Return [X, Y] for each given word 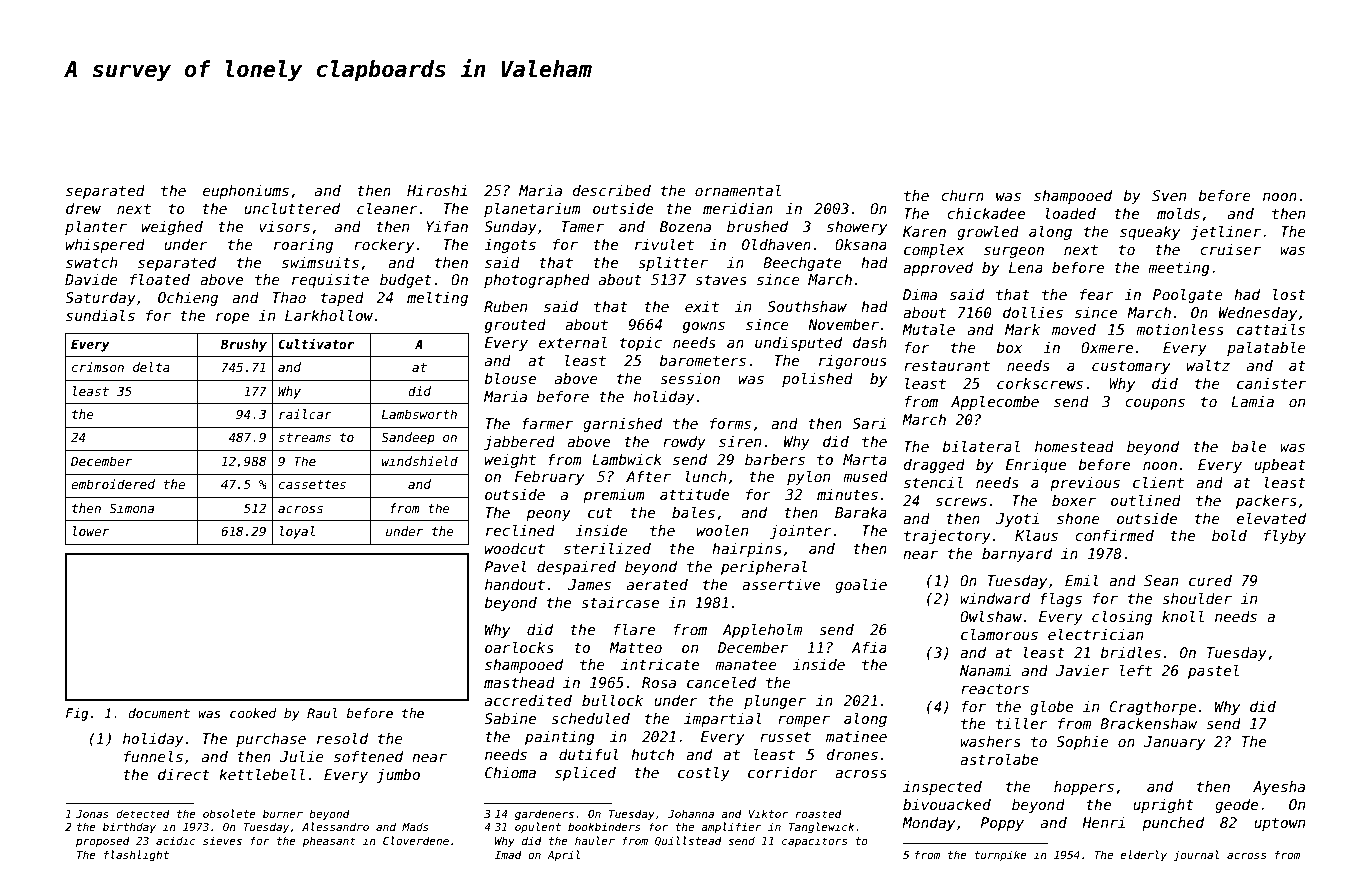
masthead [519, 682]
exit [702, 306]
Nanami [985, 670]
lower [91, 531]
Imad [508, 854]
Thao [289, 297]
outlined [1146, 500]
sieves [222, 840]
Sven [1169, 195]
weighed [172, 228]
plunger [775, 702]
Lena [1026, 267]
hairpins [747, 550]
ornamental [738, 190]
